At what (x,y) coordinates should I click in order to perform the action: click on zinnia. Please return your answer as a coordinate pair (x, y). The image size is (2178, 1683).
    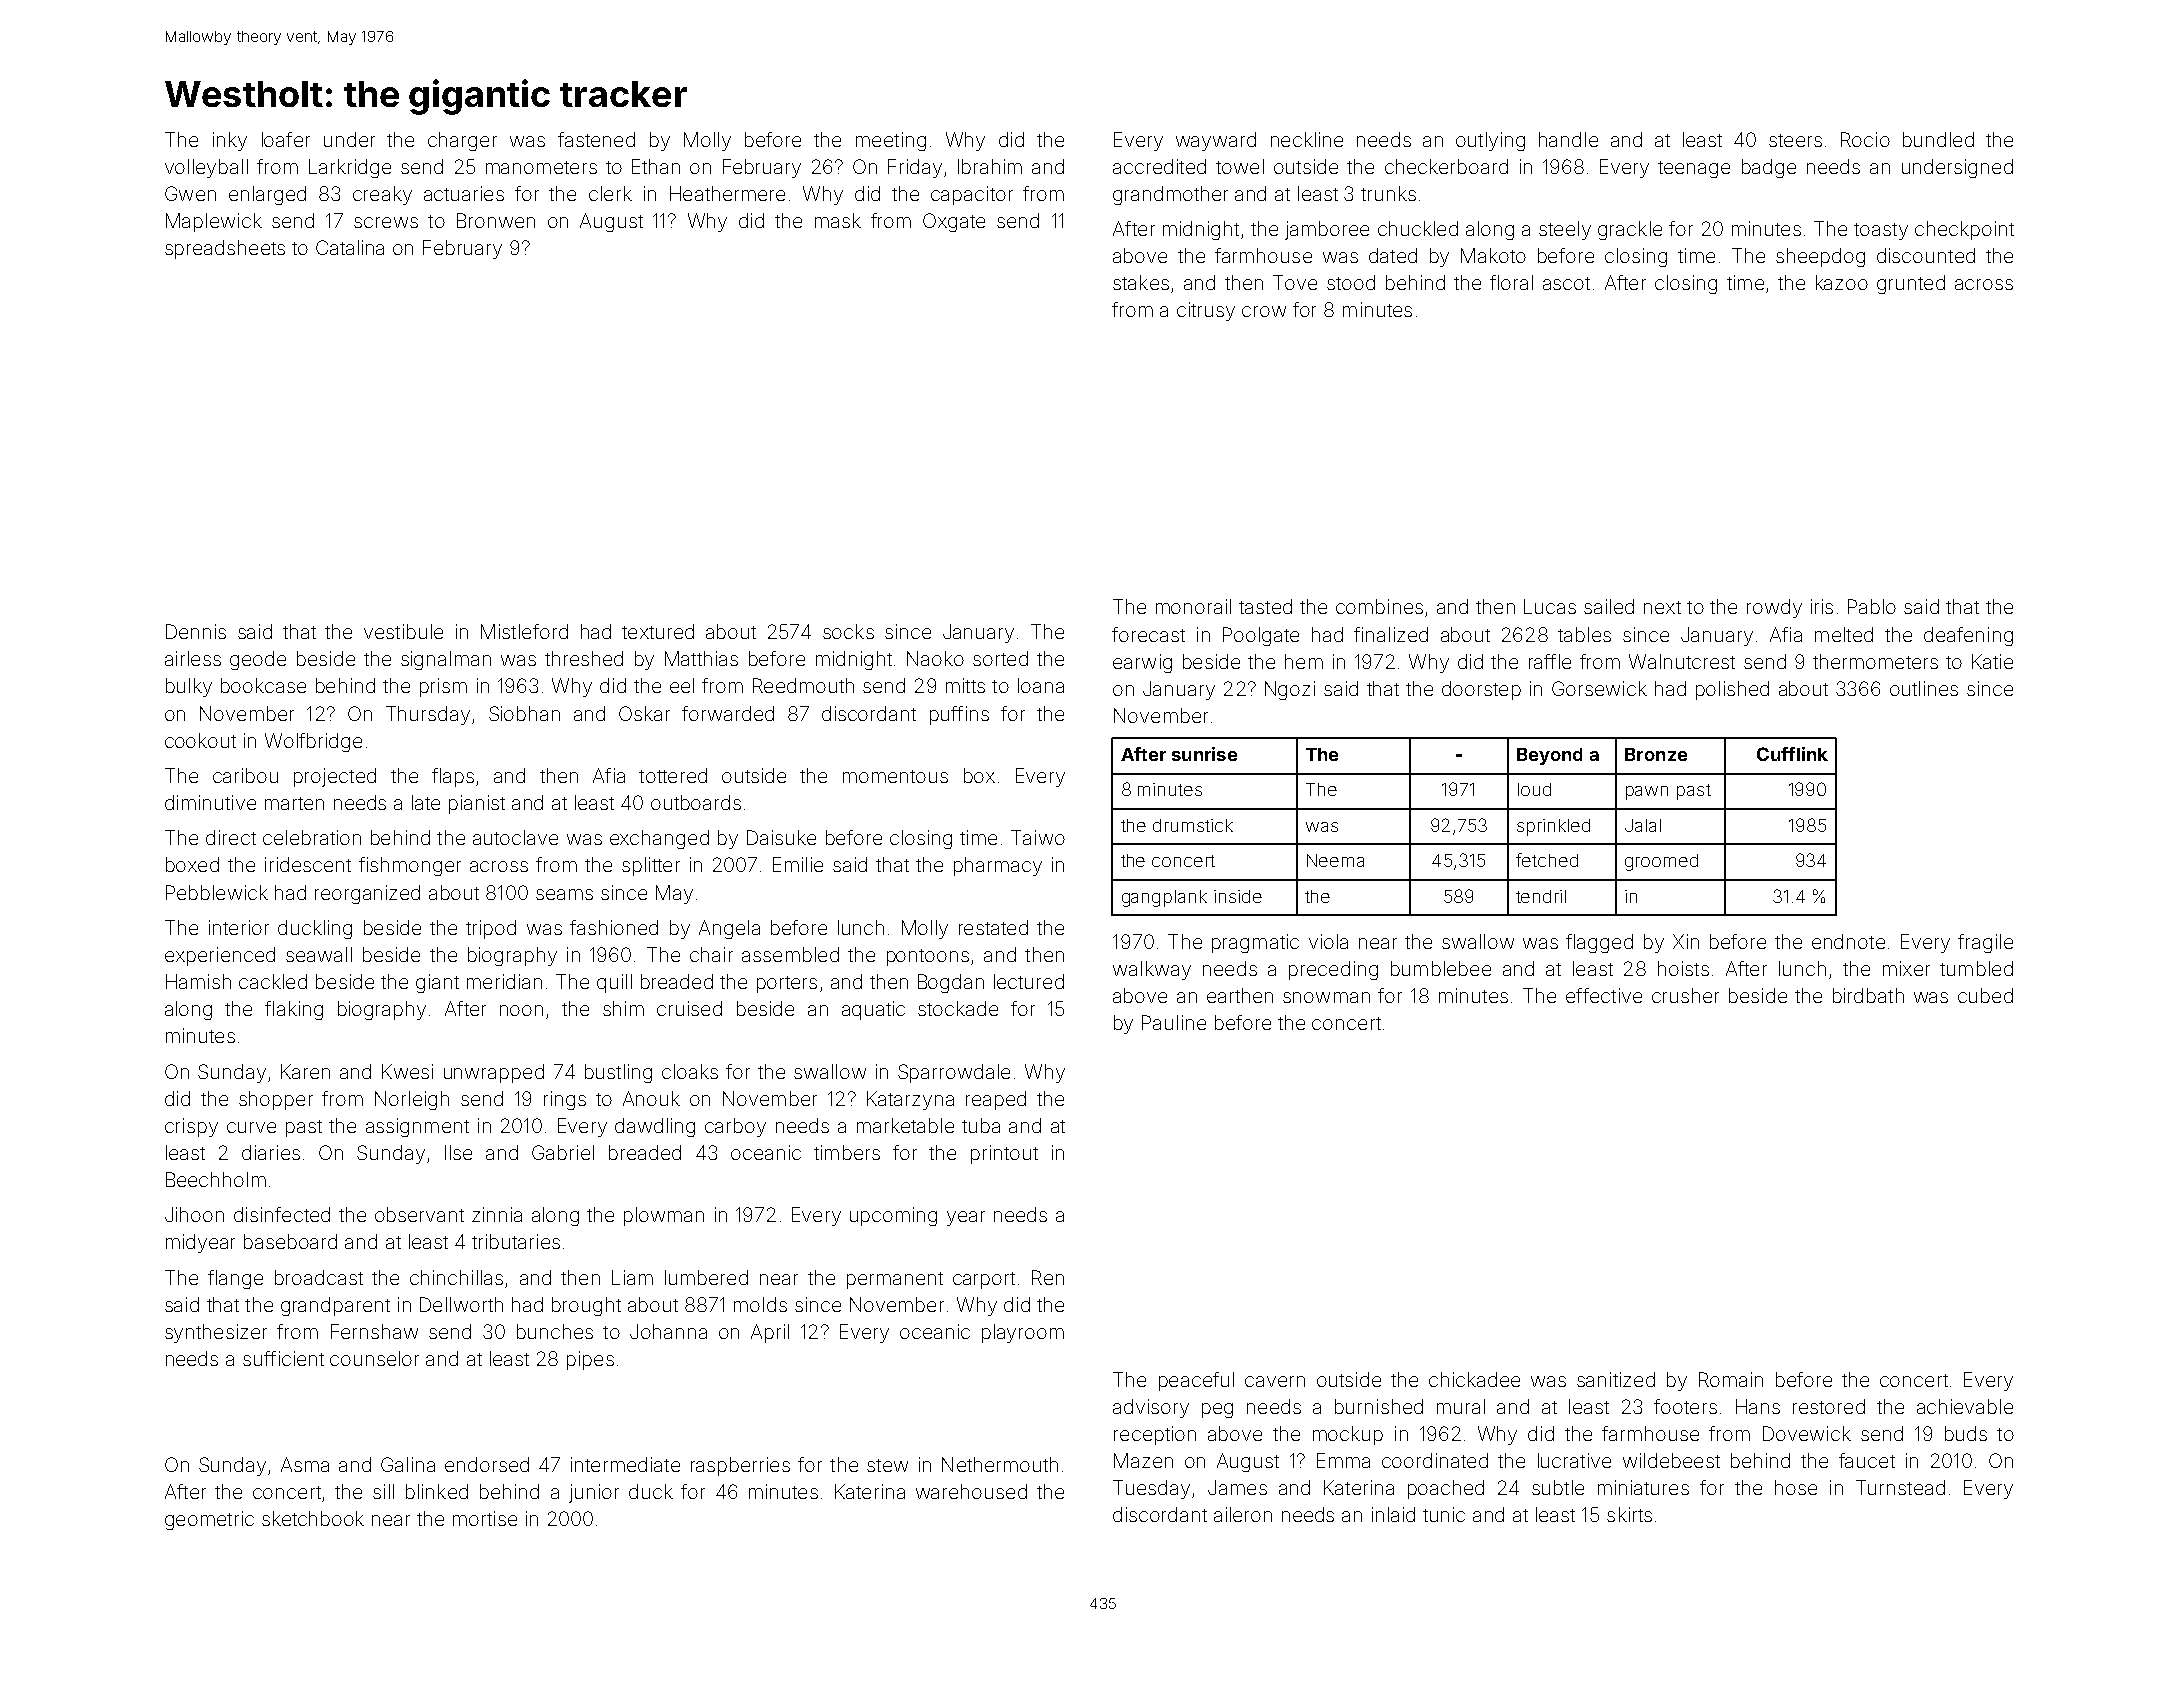
    Looking at the image, I should click on (497, 1214).
